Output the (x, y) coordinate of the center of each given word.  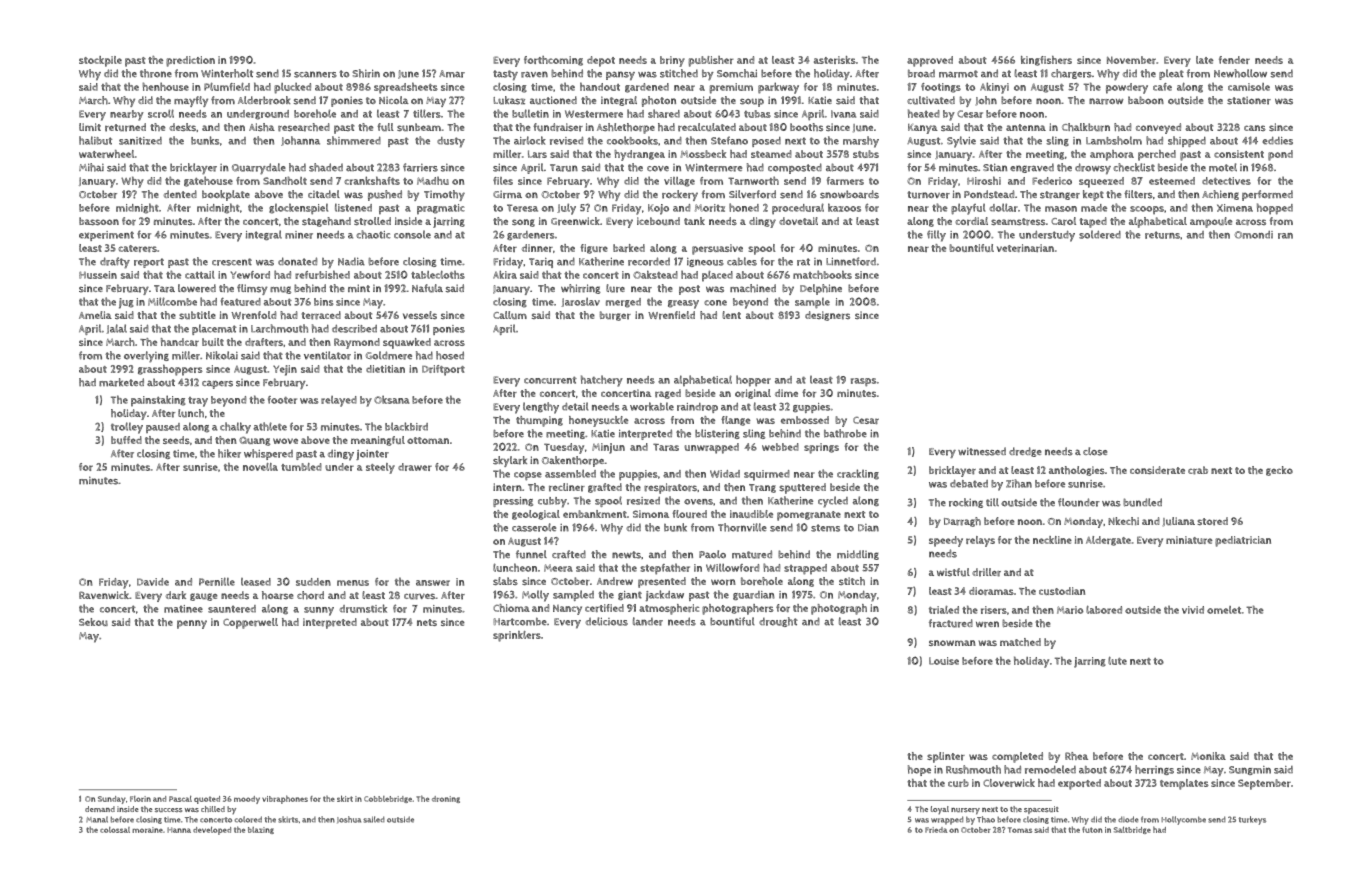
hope (919, 770)
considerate (1157, 470)
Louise (944, 661)
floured (689, 514)
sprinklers (517, 636)
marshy (861, 142)
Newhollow (1240, 73)
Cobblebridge (388, 799)
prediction (190, 61)
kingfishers (1046, 61)
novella (260, 467)
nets (427, 622)
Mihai (91, 167)
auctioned (553, 100)
